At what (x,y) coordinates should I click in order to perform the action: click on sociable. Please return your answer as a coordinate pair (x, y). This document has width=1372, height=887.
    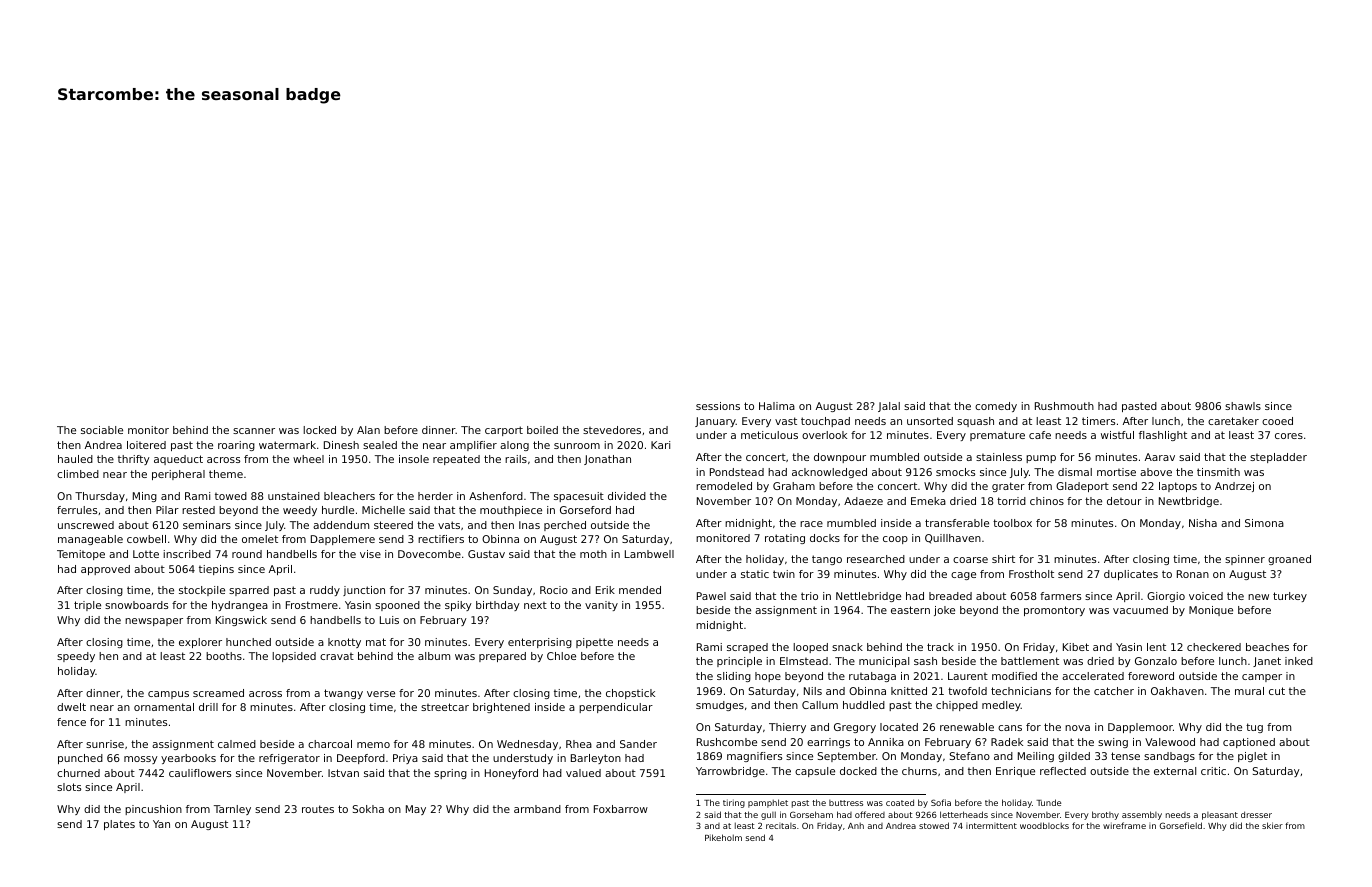
    Looking at the image, I should click on (102, 430).
